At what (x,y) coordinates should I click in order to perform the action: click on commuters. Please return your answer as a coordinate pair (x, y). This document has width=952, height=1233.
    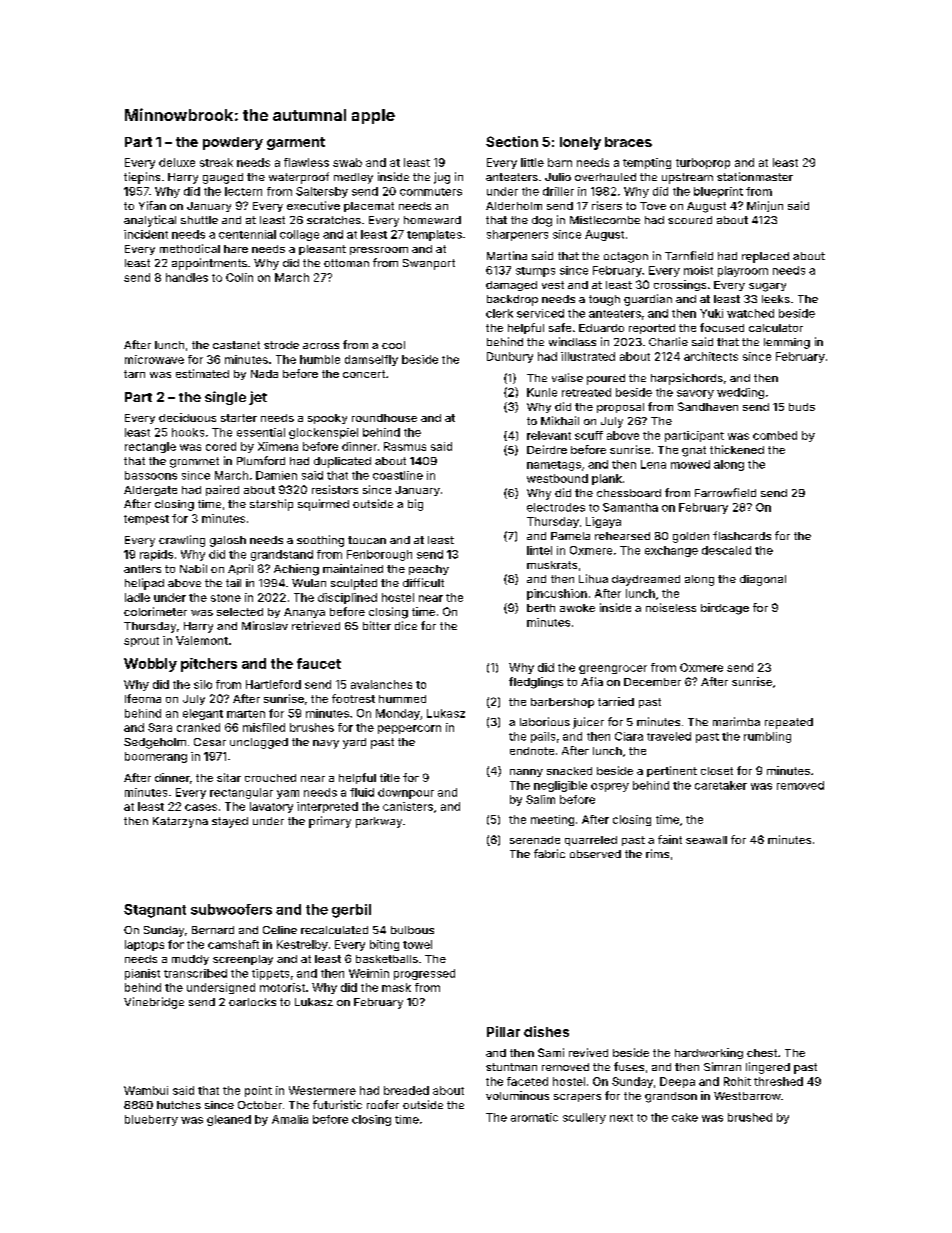
    Looking at the image, I should click on (431, 192).
